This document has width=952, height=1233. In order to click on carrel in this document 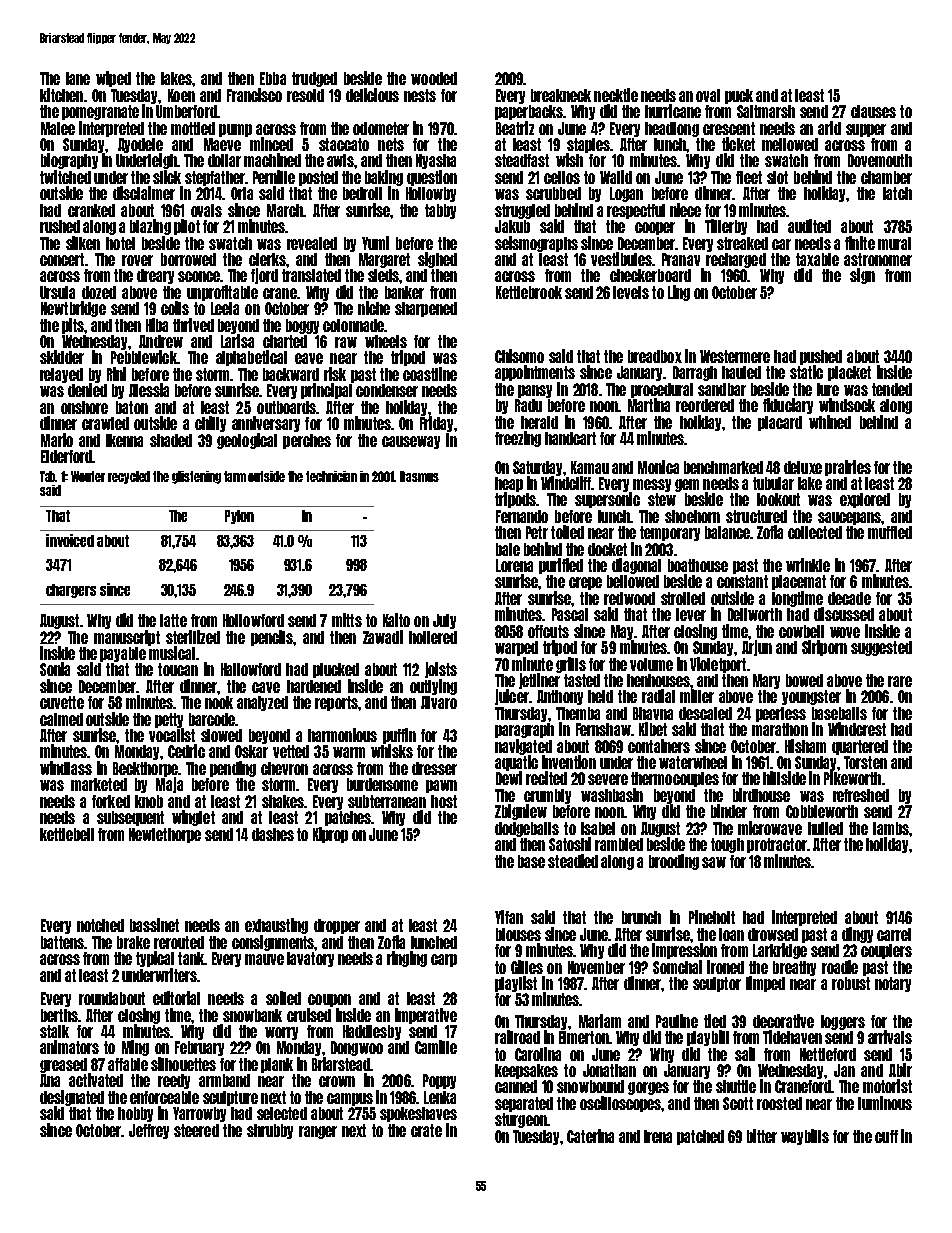, I will do `click(894, 934)`.
